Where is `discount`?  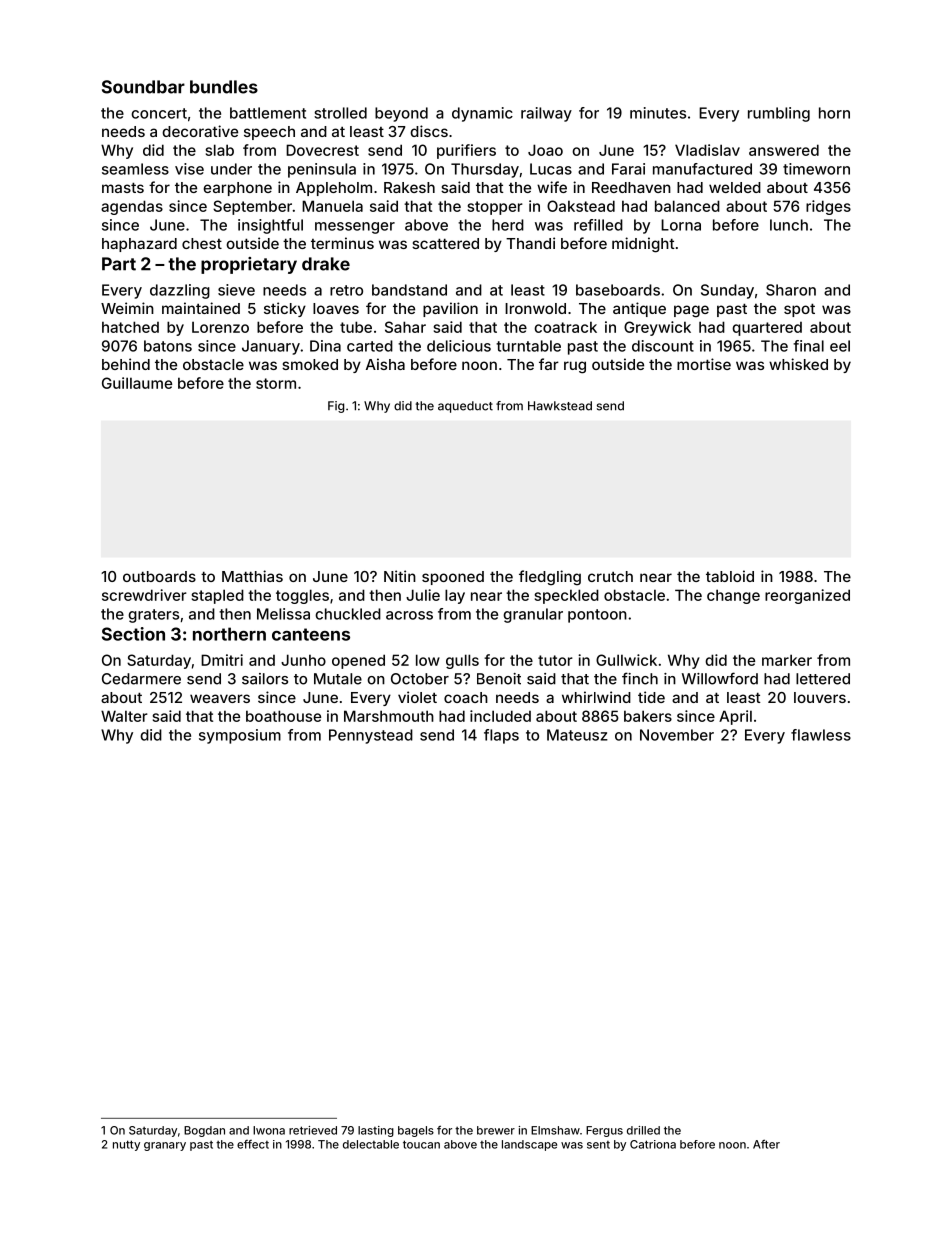 discount is located at coordinates (663, 346).
